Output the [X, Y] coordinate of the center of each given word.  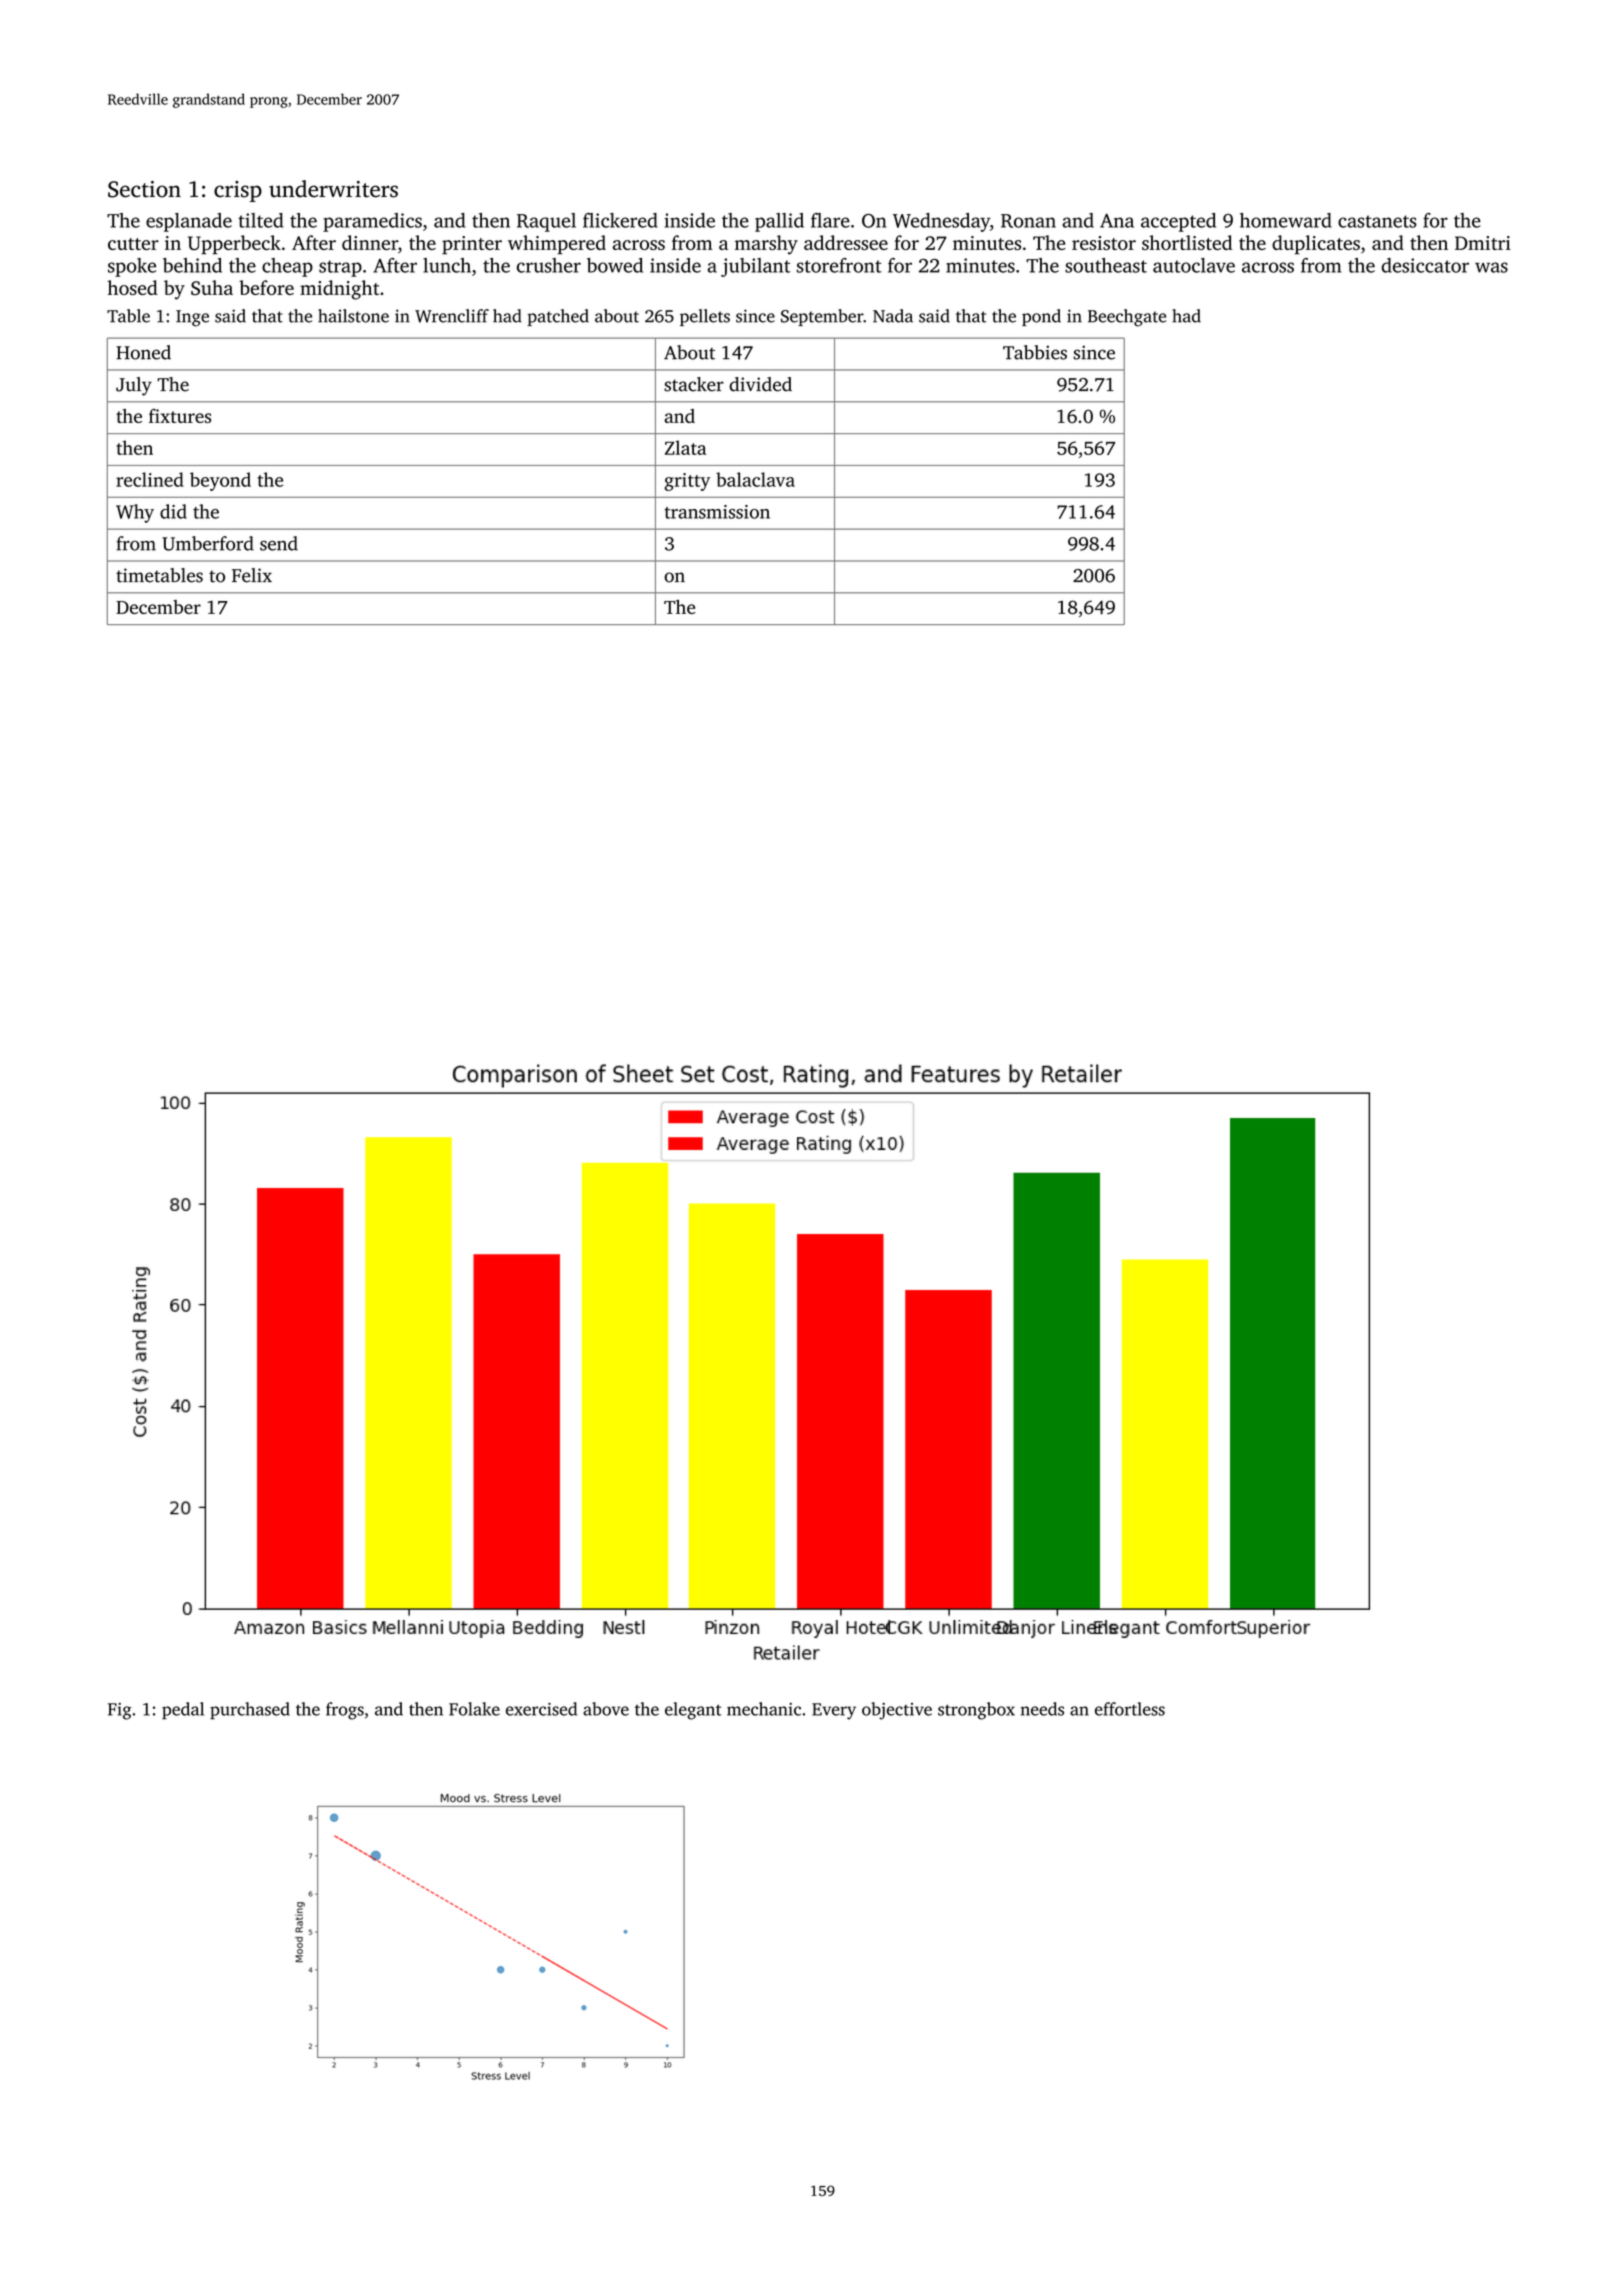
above [606, 1709]
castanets [1377, 221]
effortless [1130, 1709]
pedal [183, 1711]
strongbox [976, 1711]
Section [144, 189]
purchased [250, 1711]
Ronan [1028, 221]
